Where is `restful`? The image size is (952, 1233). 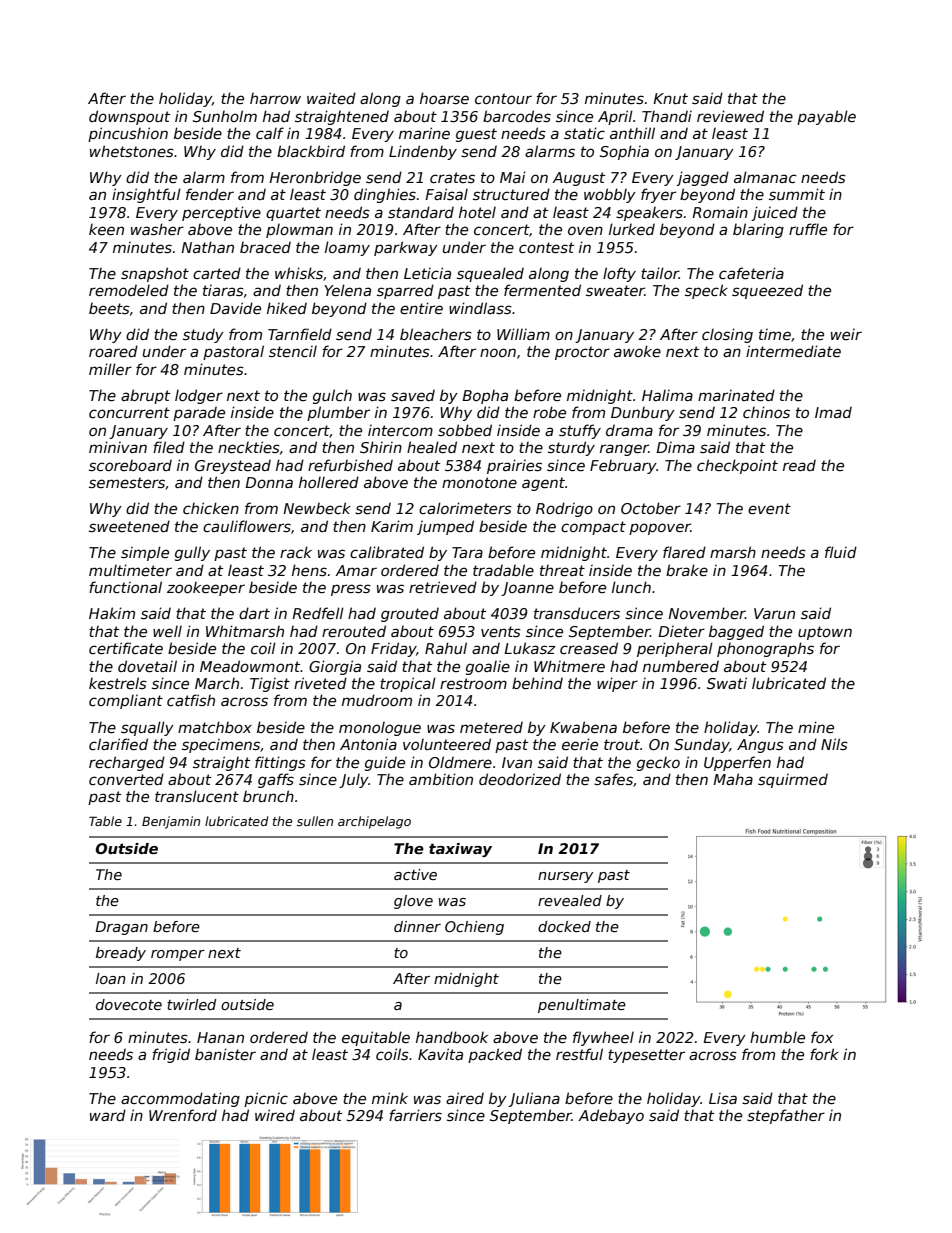 restful is located at coordinates (579, 1054).
